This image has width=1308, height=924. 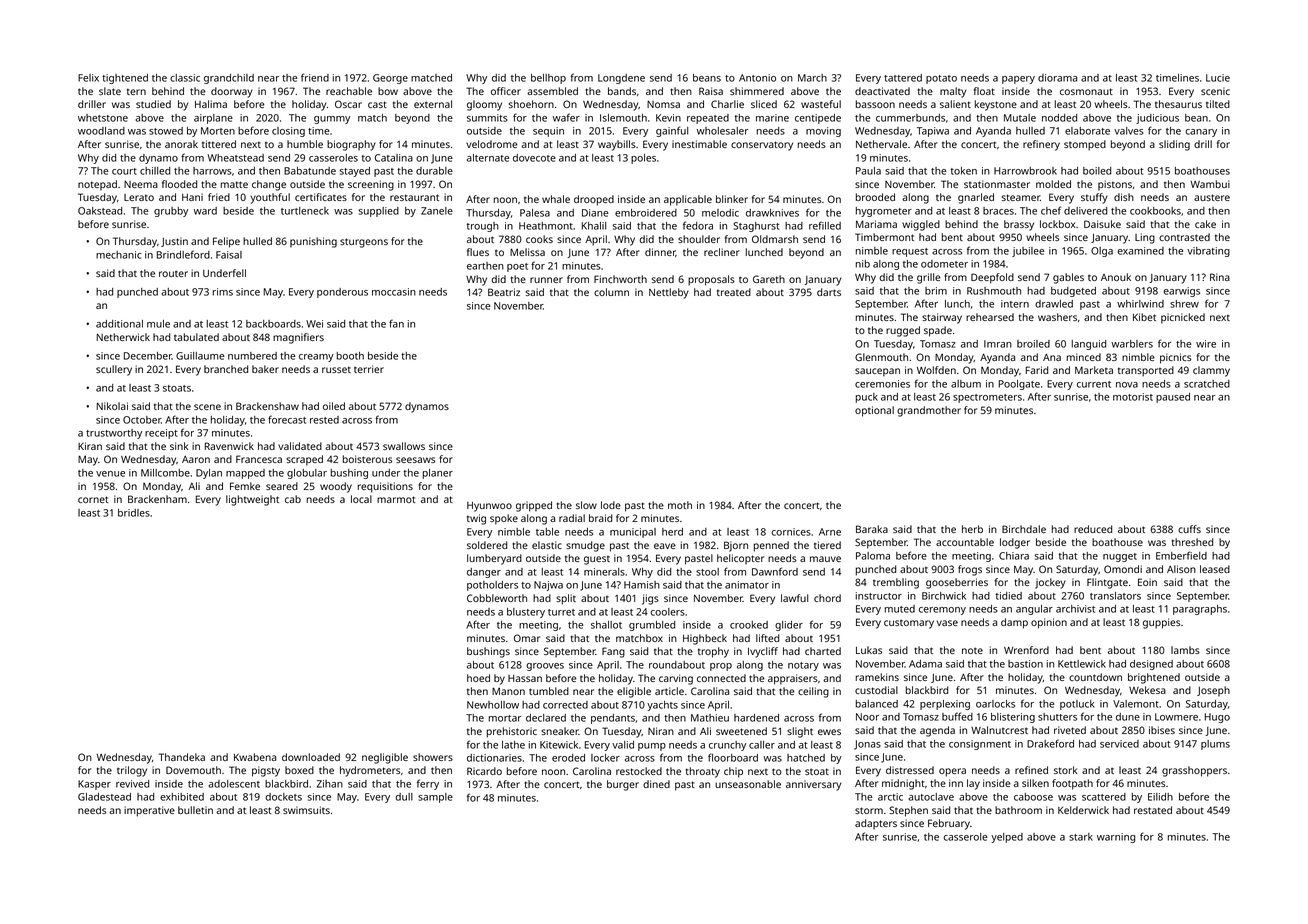 I want to click on carving, so click(x=676, y=679).
